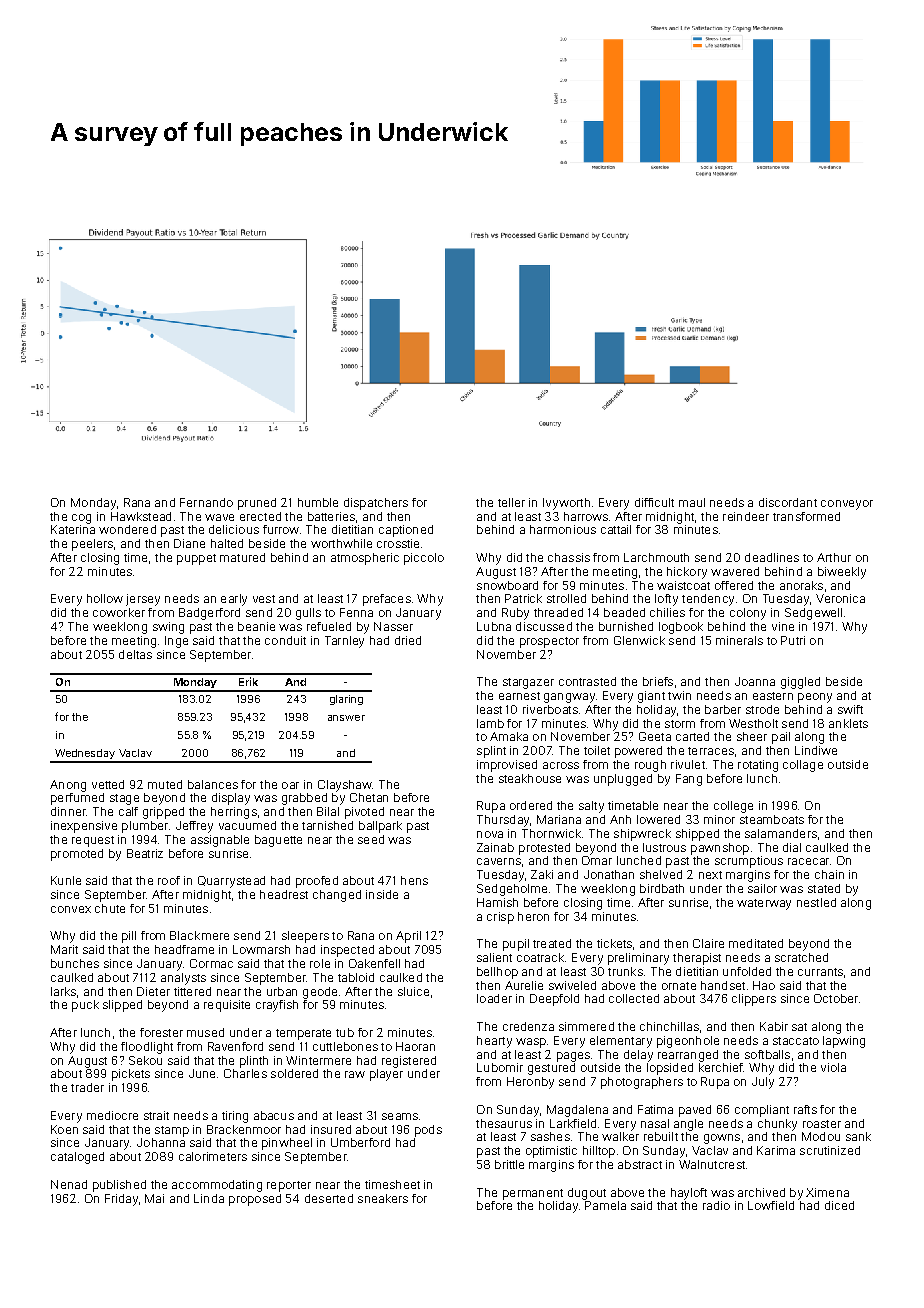 This image has width=924, height=1308. I want to click on answer, so click(346, 718).
